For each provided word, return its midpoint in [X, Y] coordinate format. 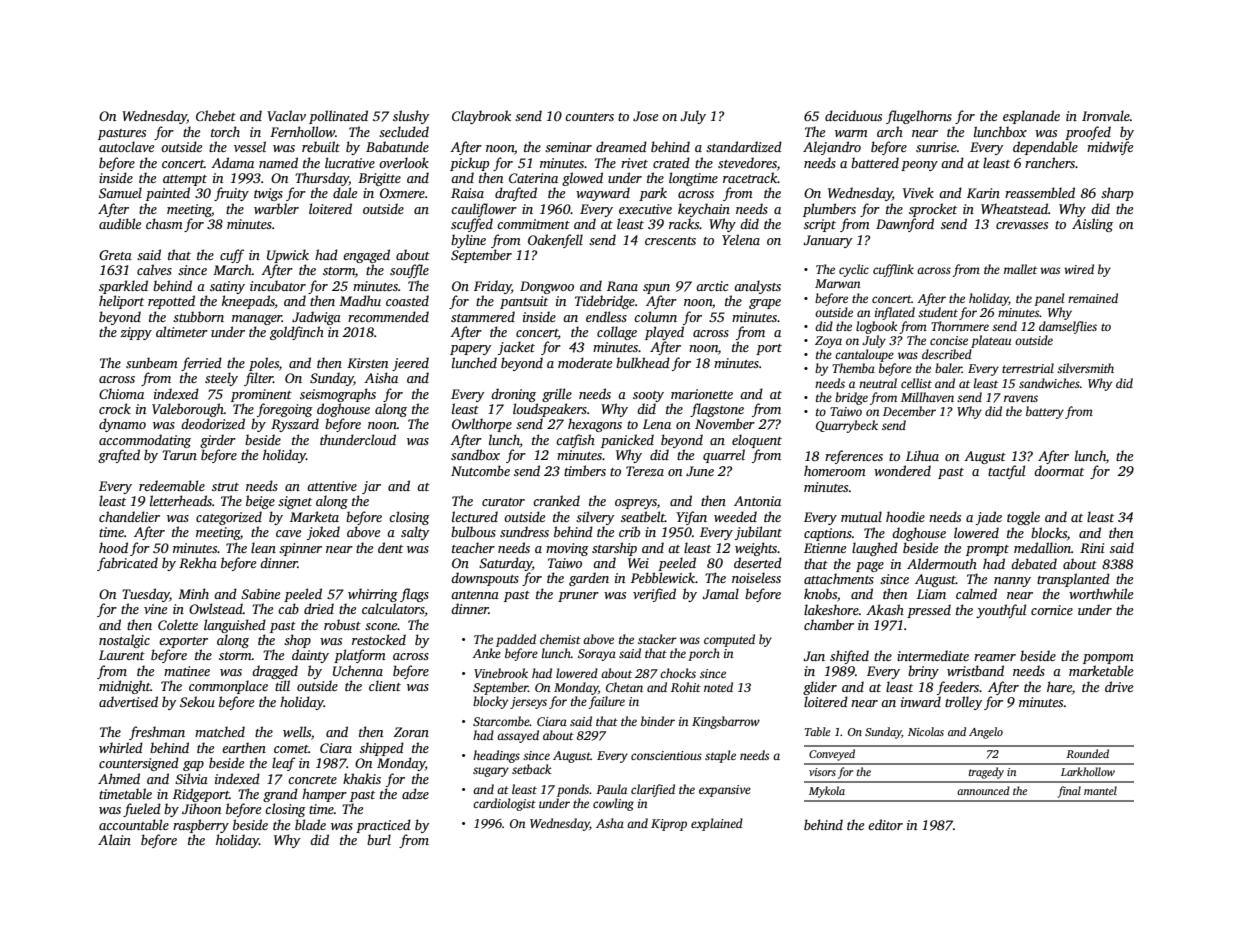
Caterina [533, 178]
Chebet [216, 115]
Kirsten [367, 363]
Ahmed [119, 778]
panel [1049, 299]
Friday [492, 287]
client [385, 685]
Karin [983, 193]
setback [531, 769]
